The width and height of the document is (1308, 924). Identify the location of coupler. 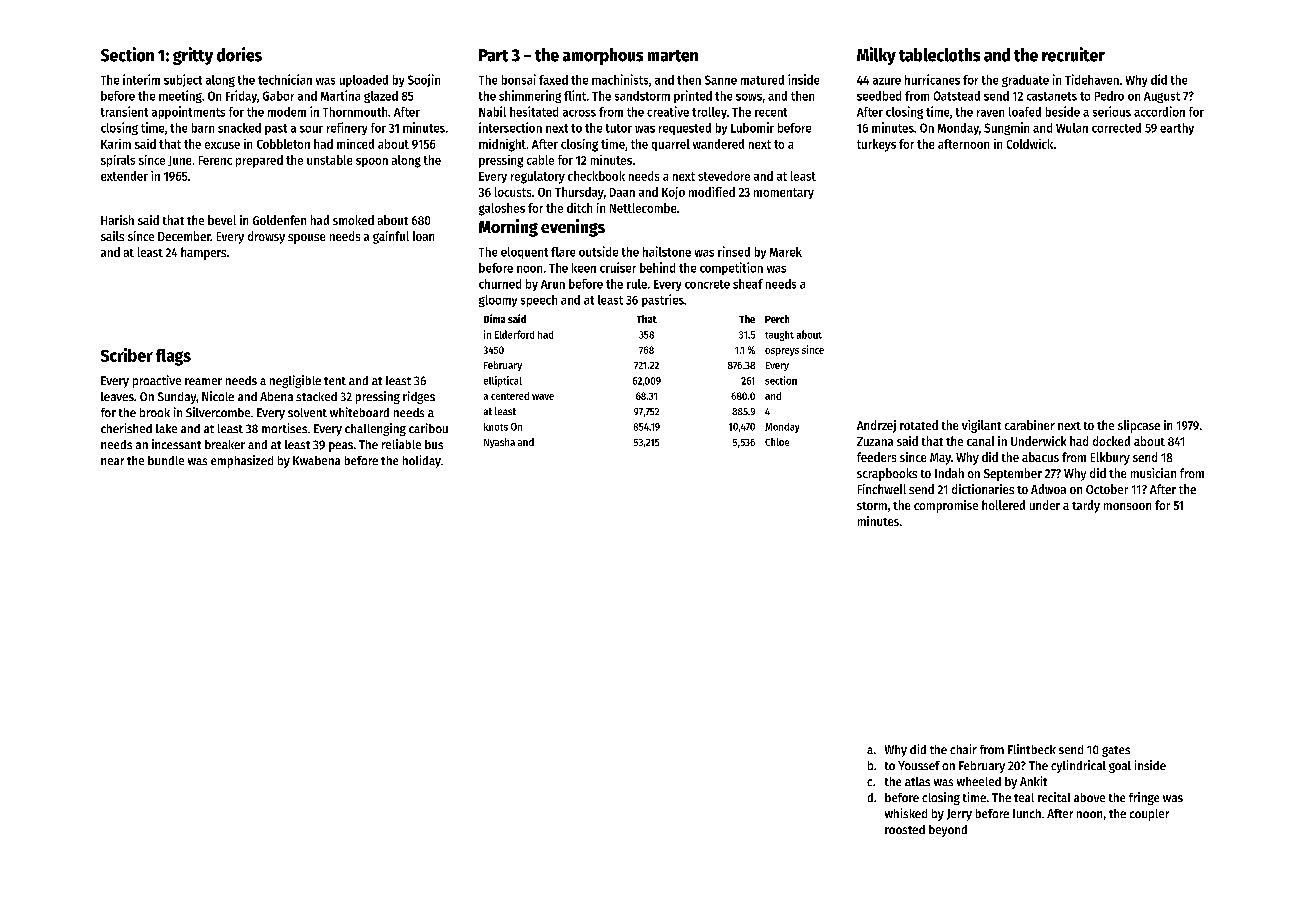
(1149, 815).
